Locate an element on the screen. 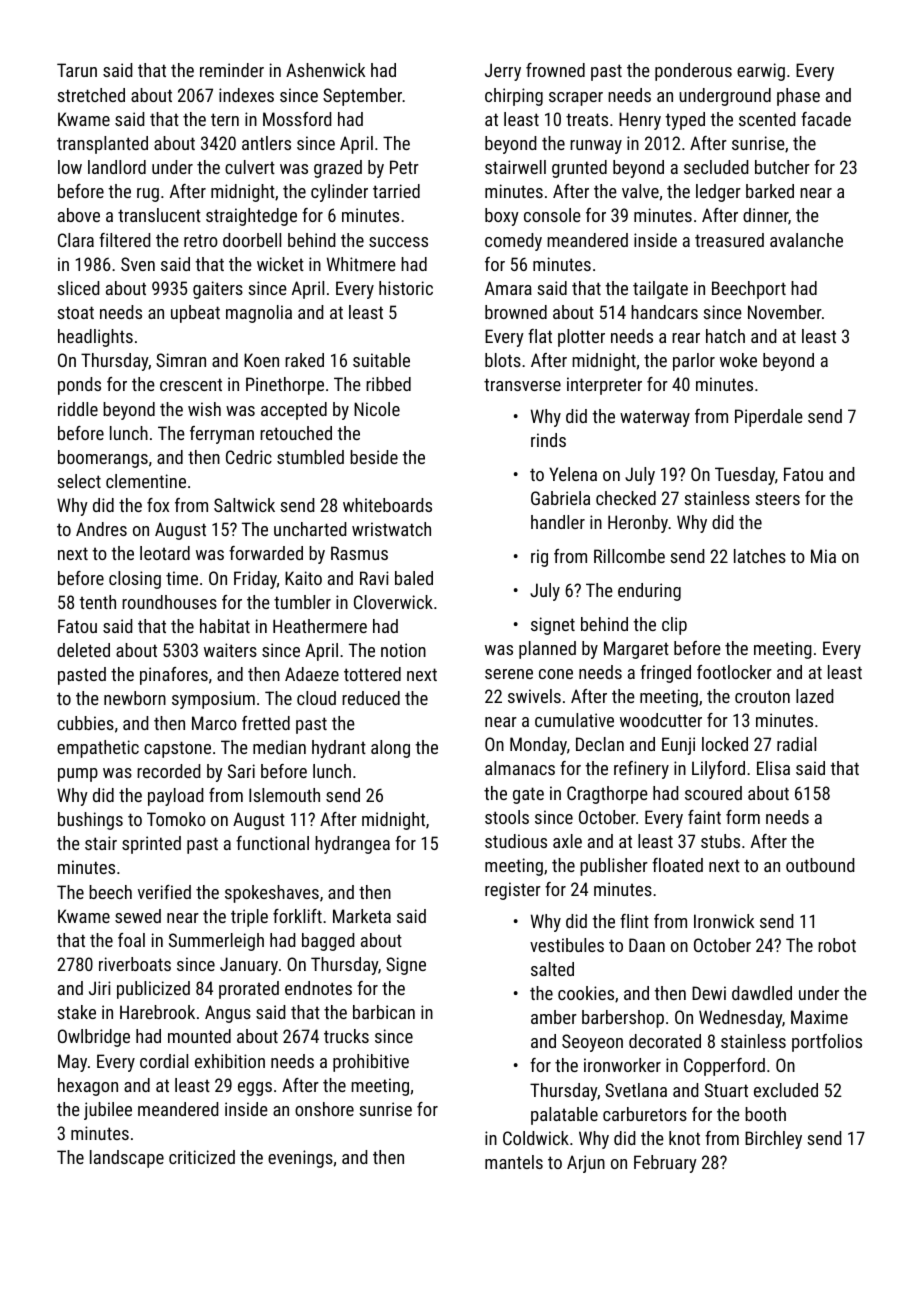 The height and width of the screenshot is (1311, 924). reminder is located at coordinates (232, 70).
